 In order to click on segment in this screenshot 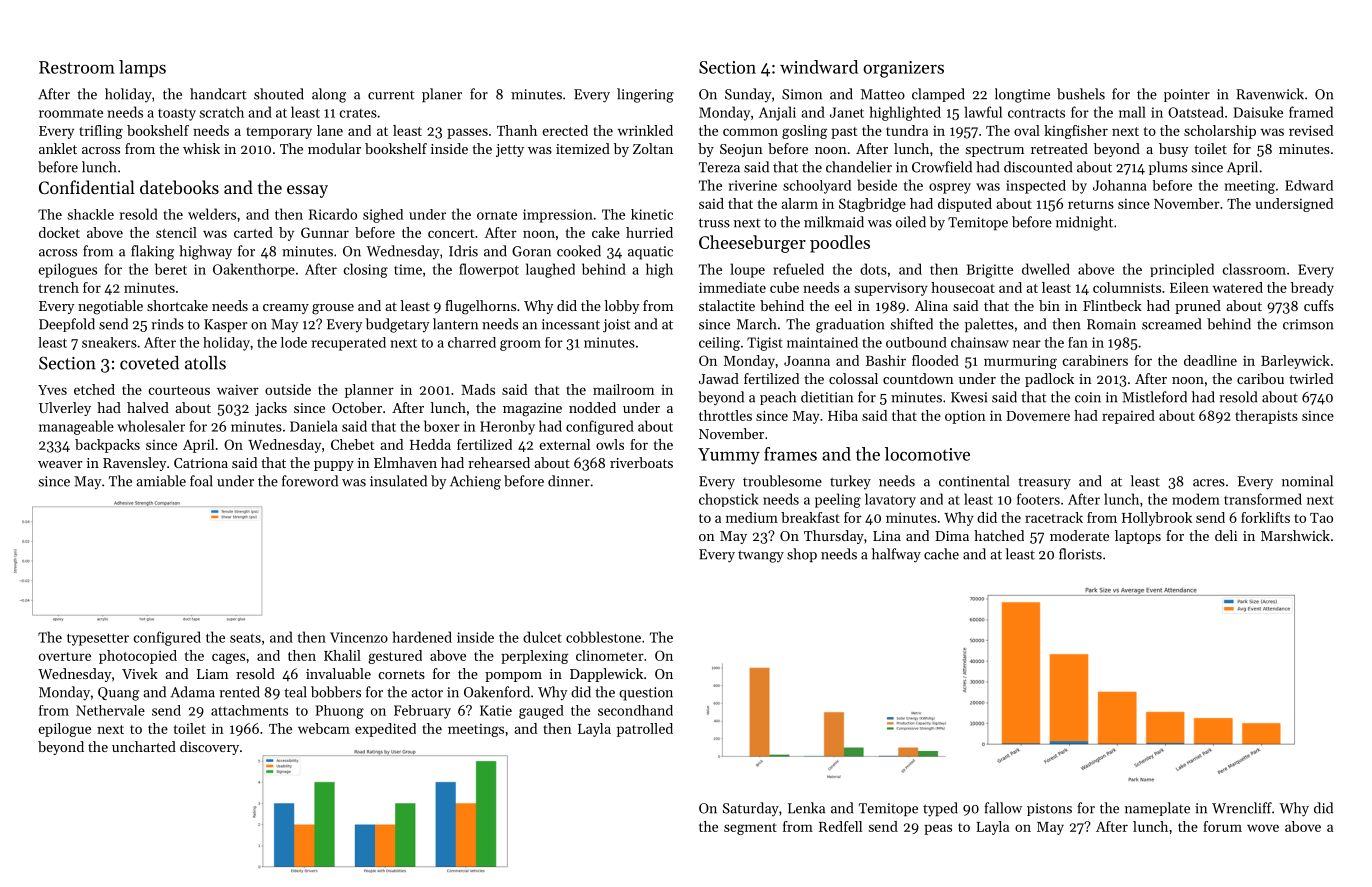, I will do `click(750, 829)`.
